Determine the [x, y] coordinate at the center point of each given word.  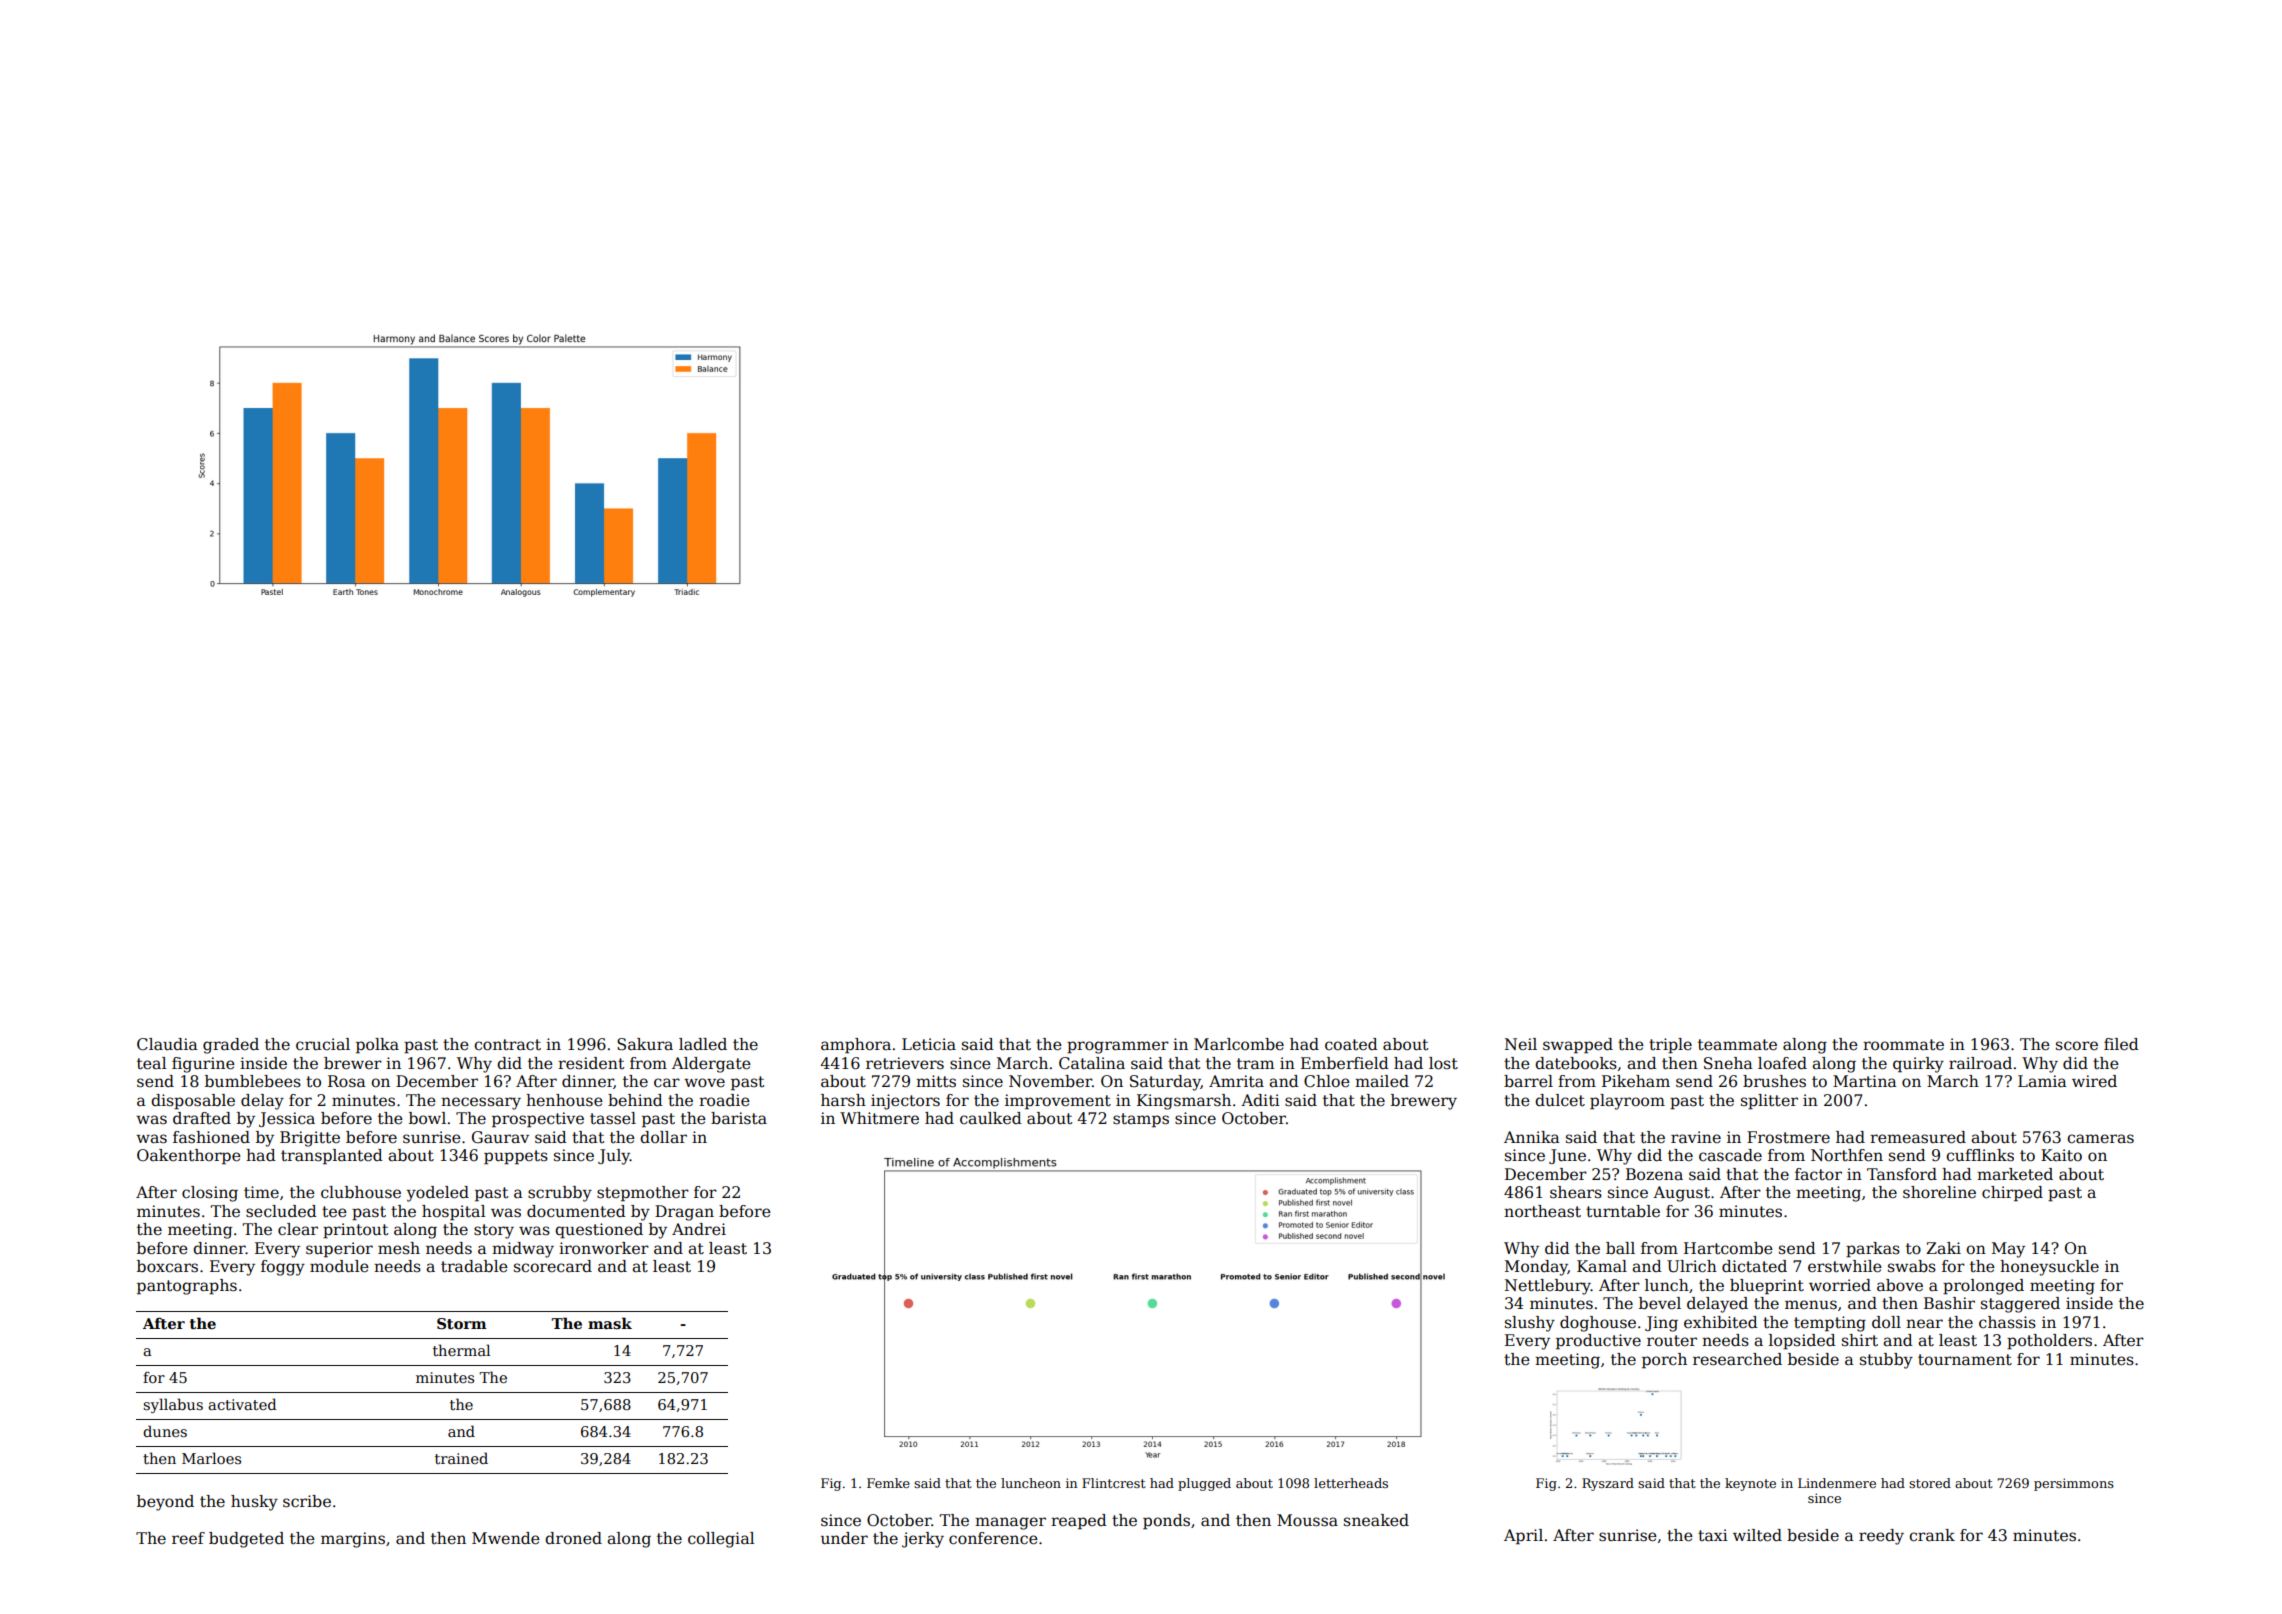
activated [242, 1404]
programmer [1118, 1047]
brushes [1774, 1081]
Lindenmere [1837, 1483]
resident [591, 1063]
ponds [1166, 1522]
